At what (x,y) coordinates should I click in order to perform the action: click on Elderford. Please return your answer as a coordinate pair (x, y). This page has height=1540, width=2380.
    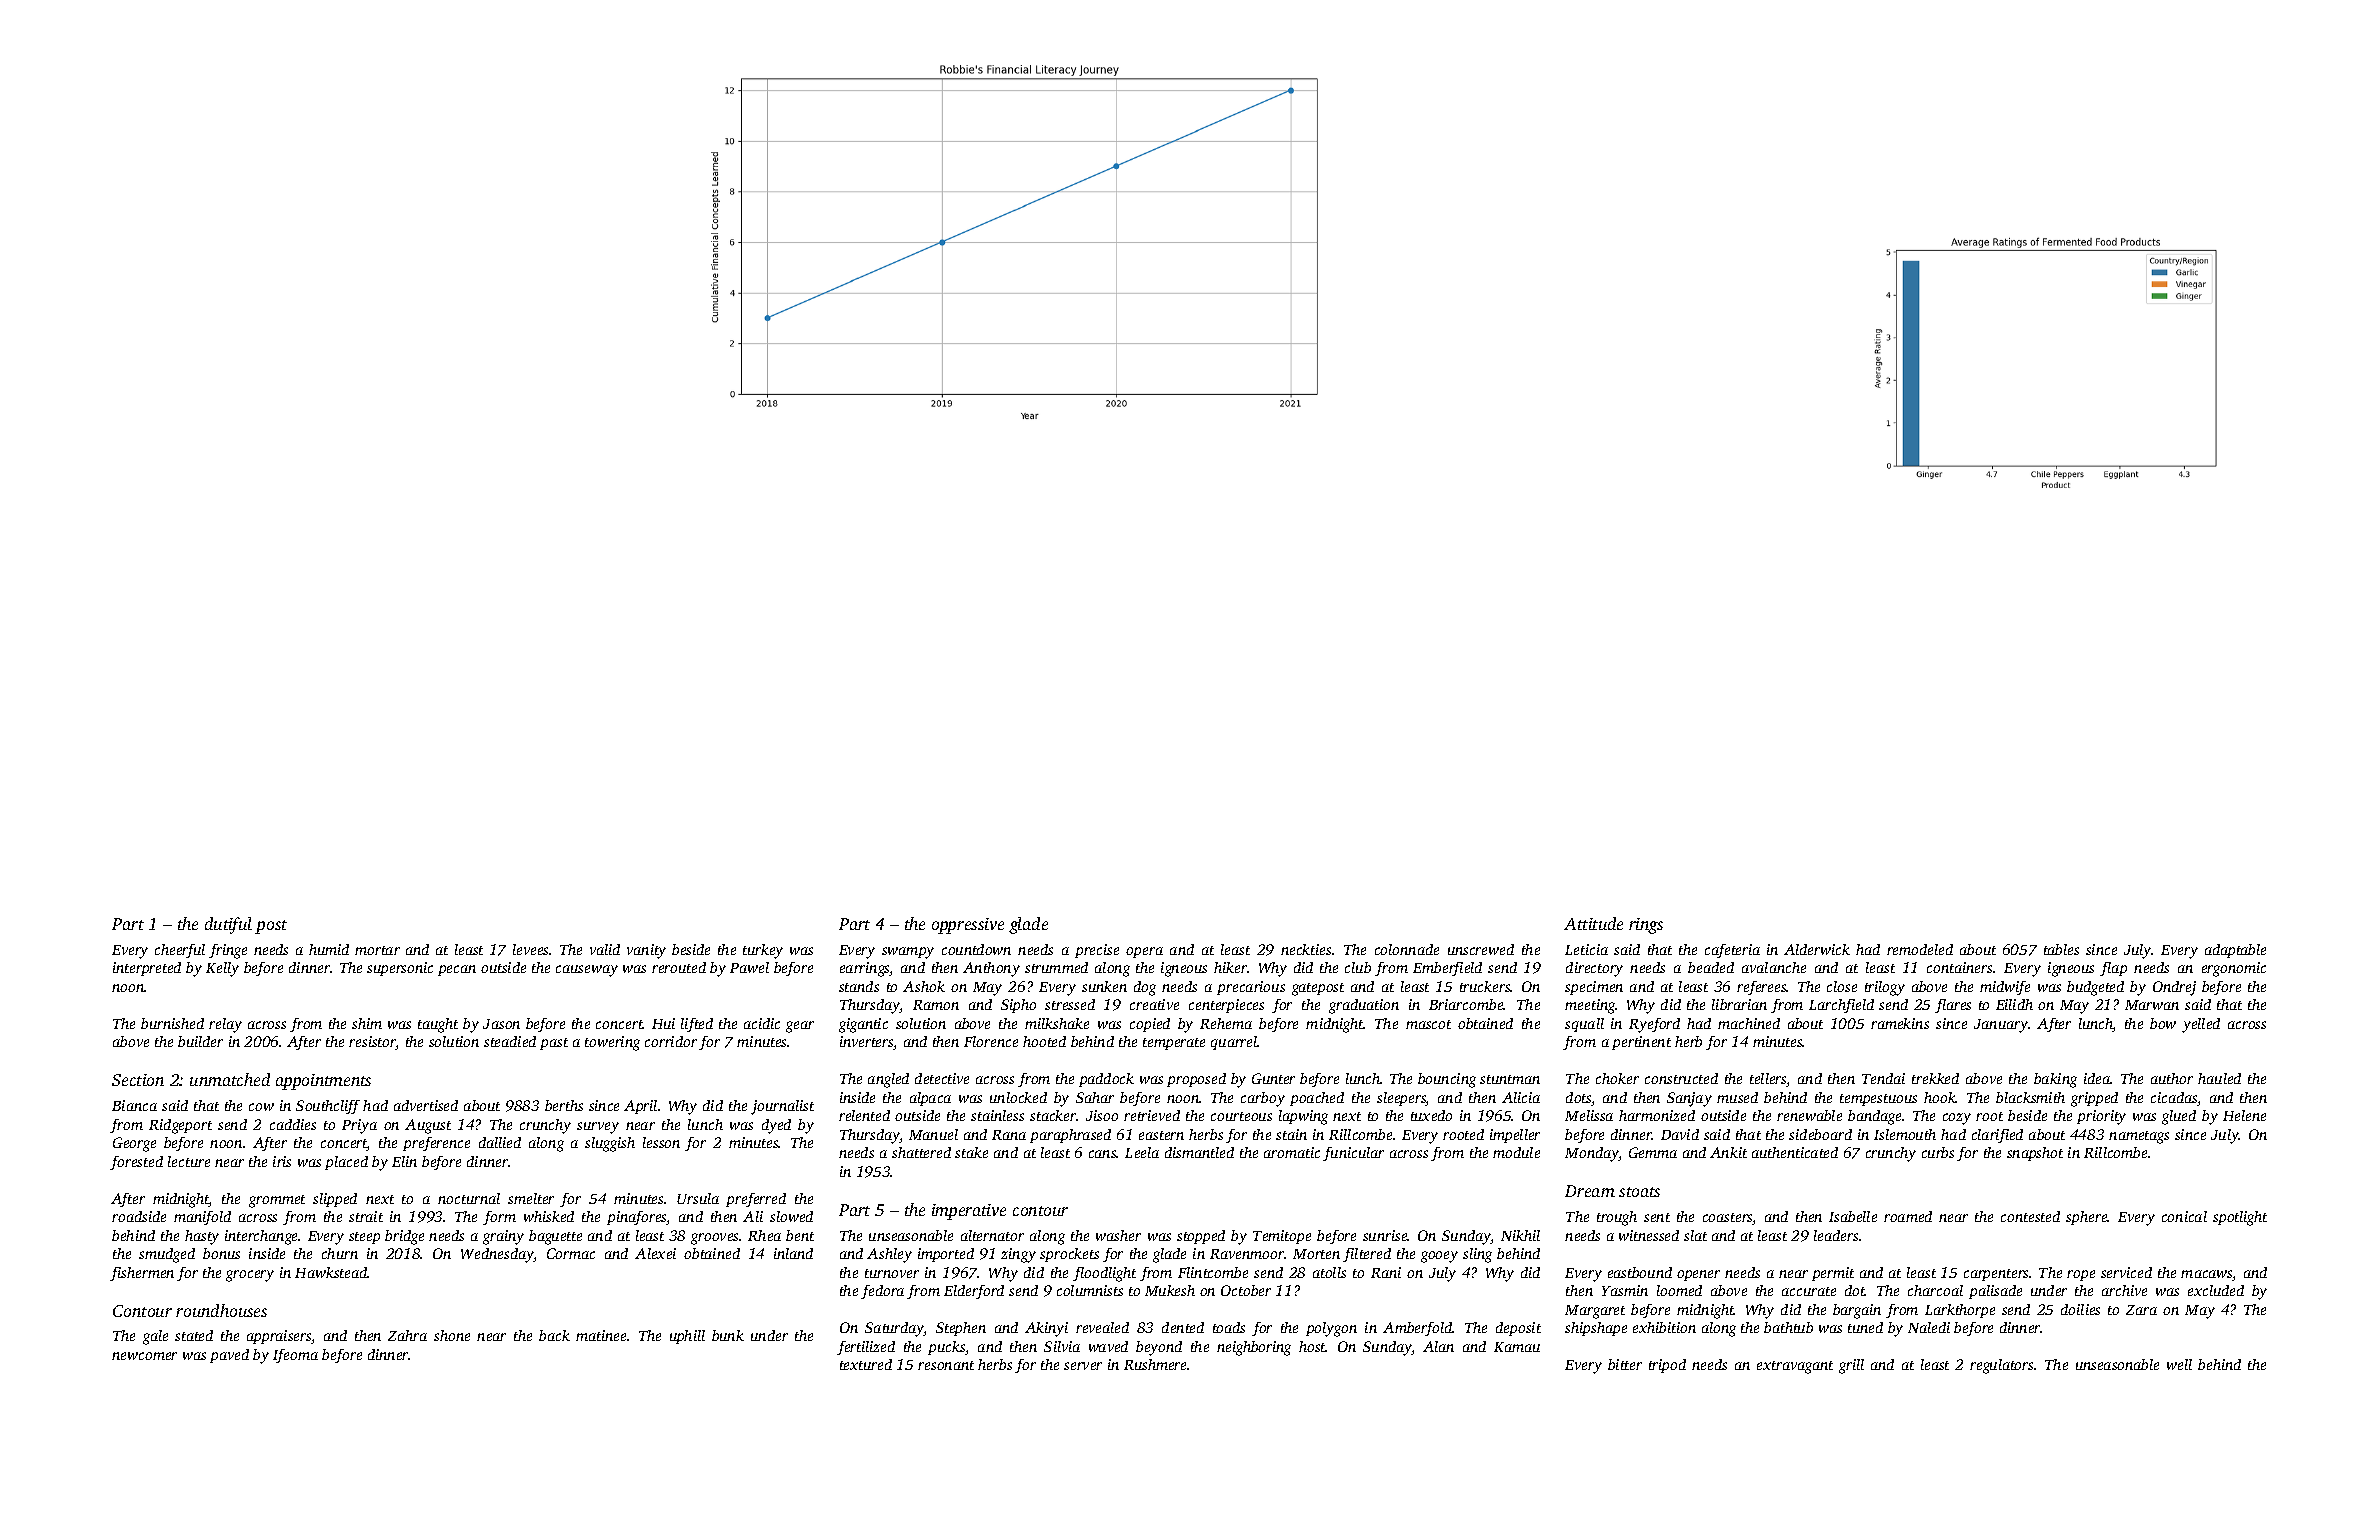
    Looking at the image, I should click on (974, 1292).
